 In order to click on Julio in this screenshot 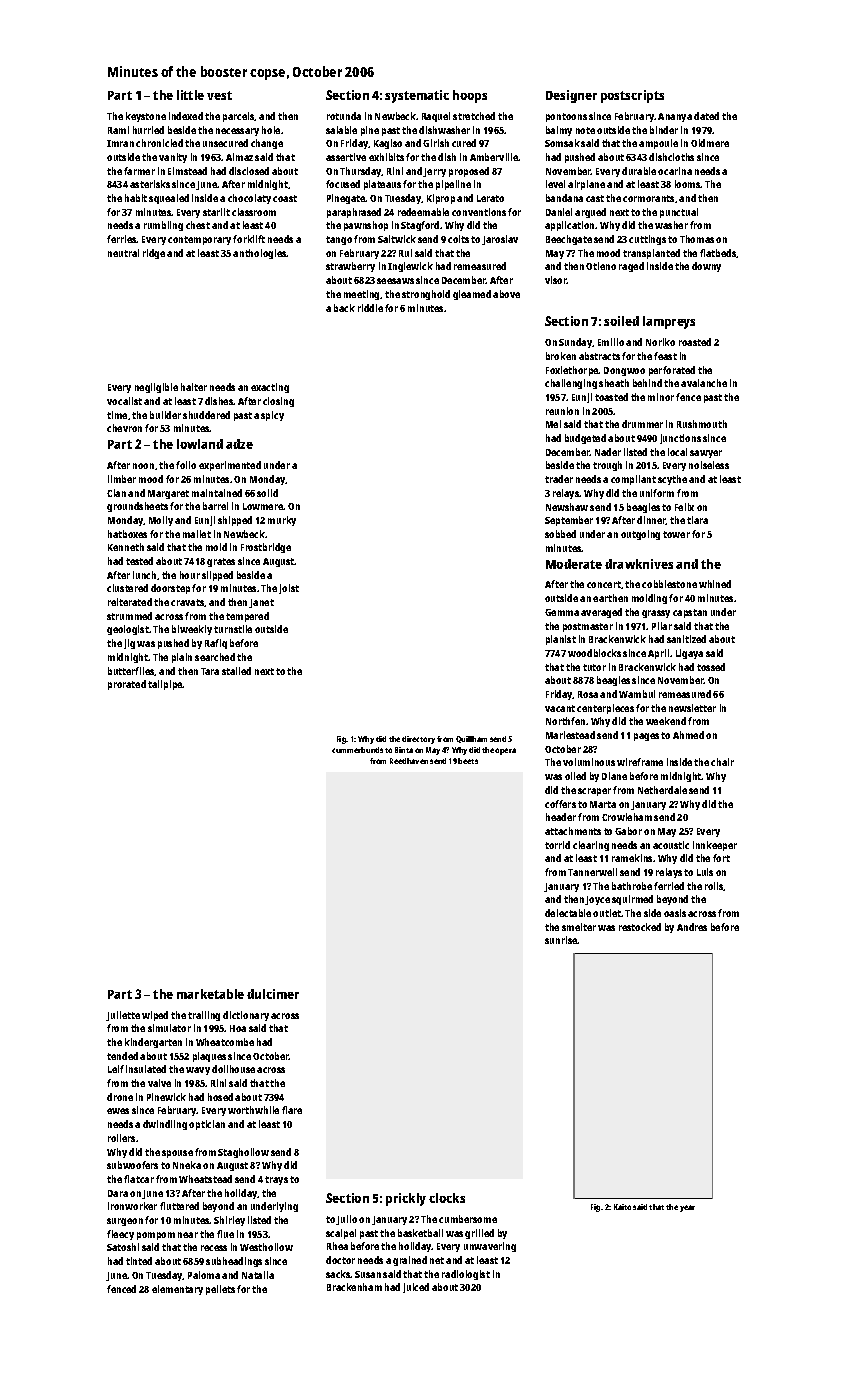, I will do `click(346, 1220)`.
